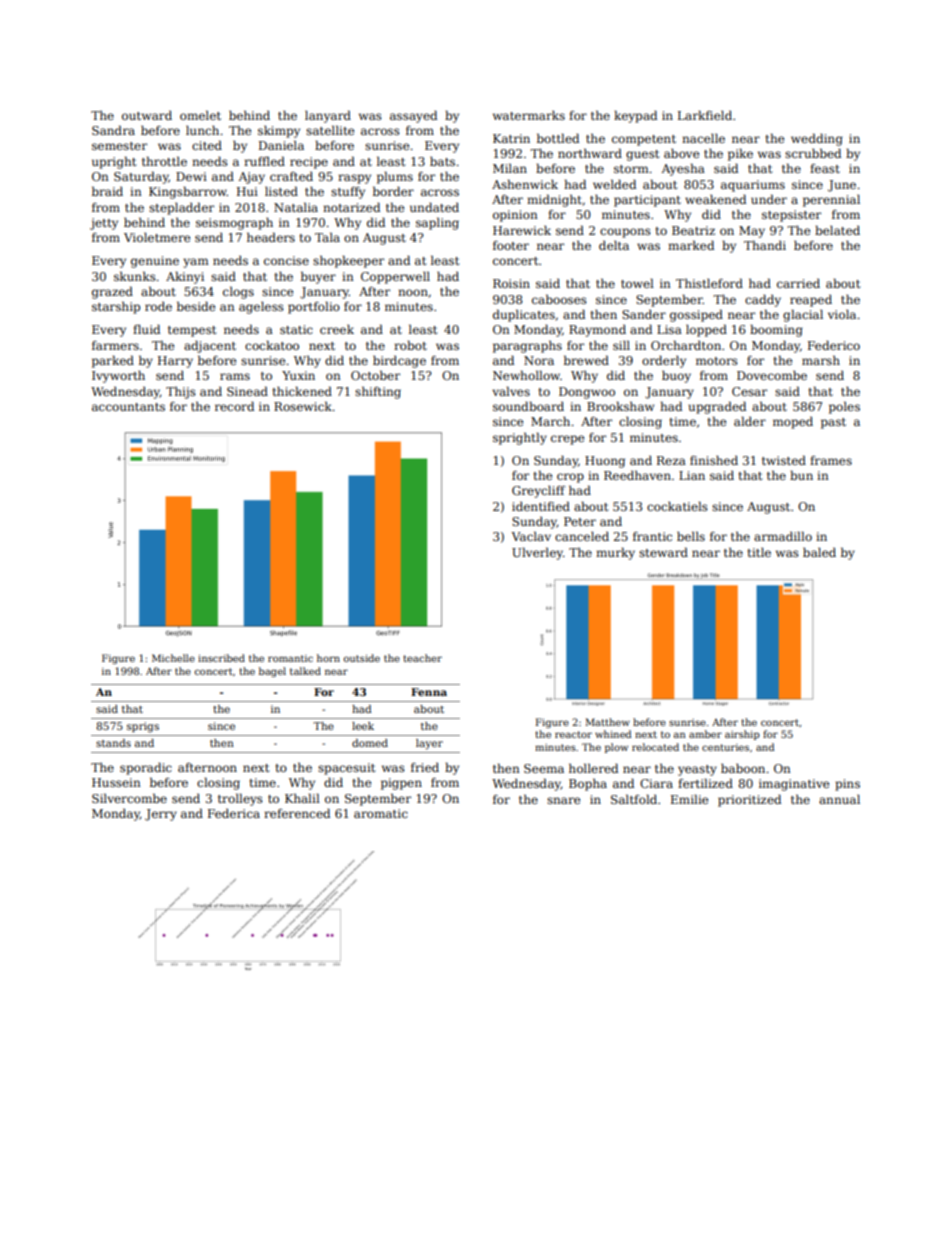  I want to click on Thijs, so click(181, 392).
